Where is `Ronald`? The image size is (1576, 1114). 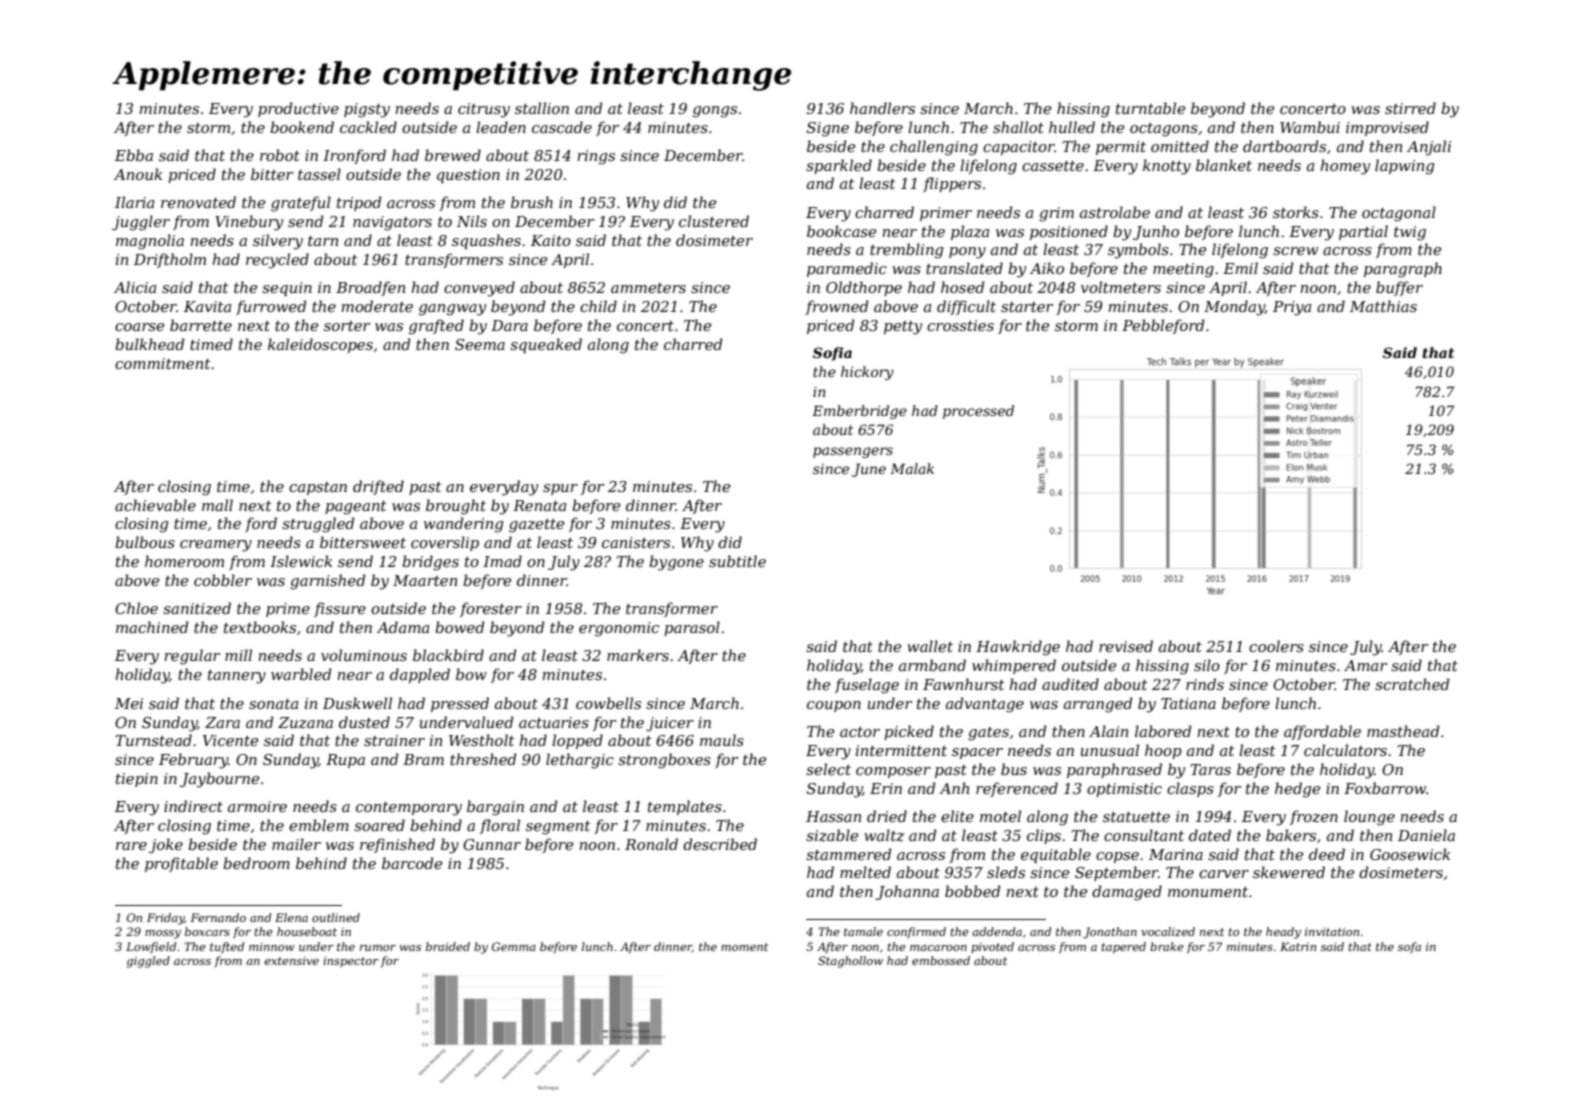
Ronald is located at coordinates (651, 844).
